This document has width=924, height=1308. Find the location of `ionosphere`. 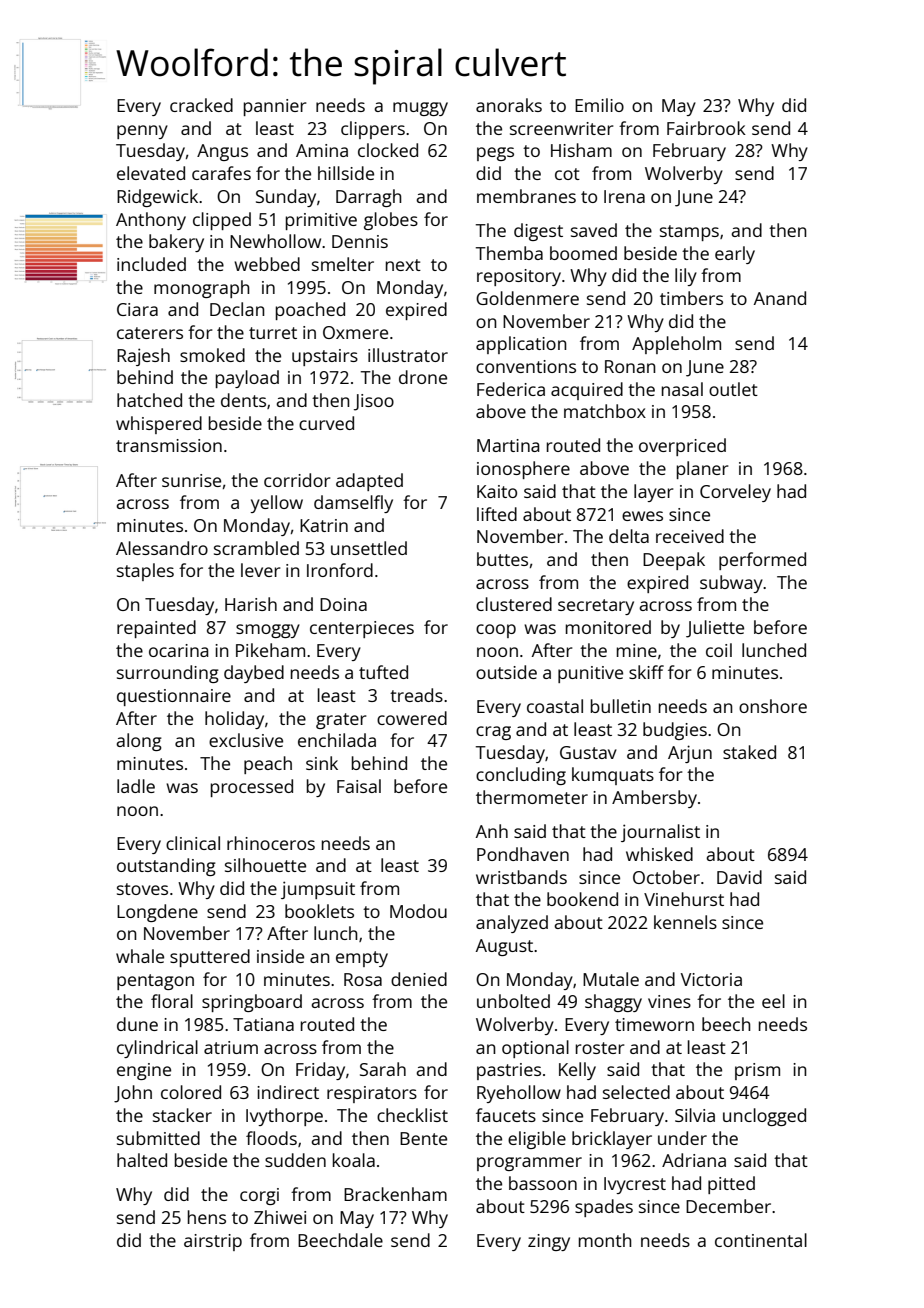

ionosphere is located at coordinates (523, 470).
